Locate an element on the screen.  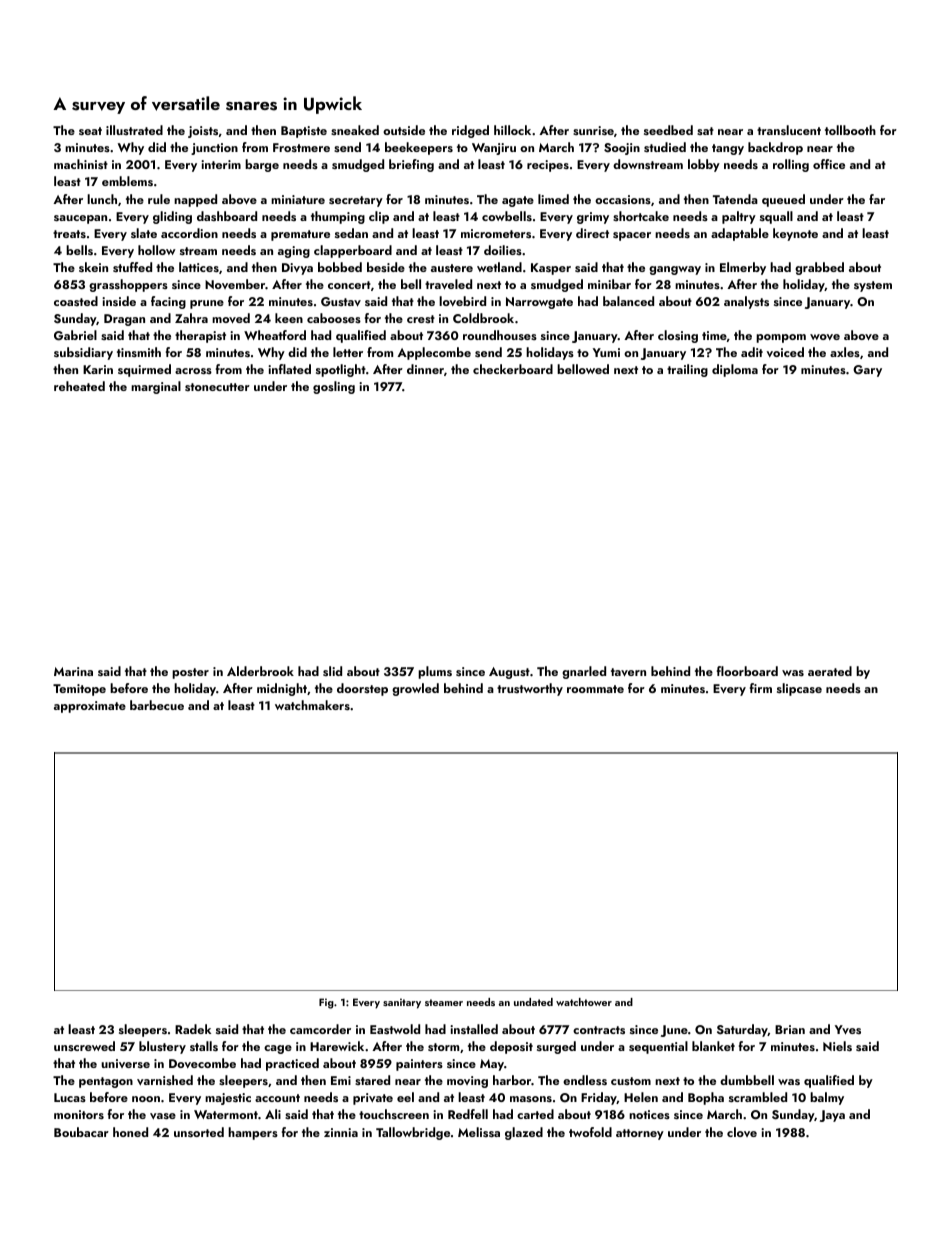
tollbooth is located at coordinates (850, 130).
